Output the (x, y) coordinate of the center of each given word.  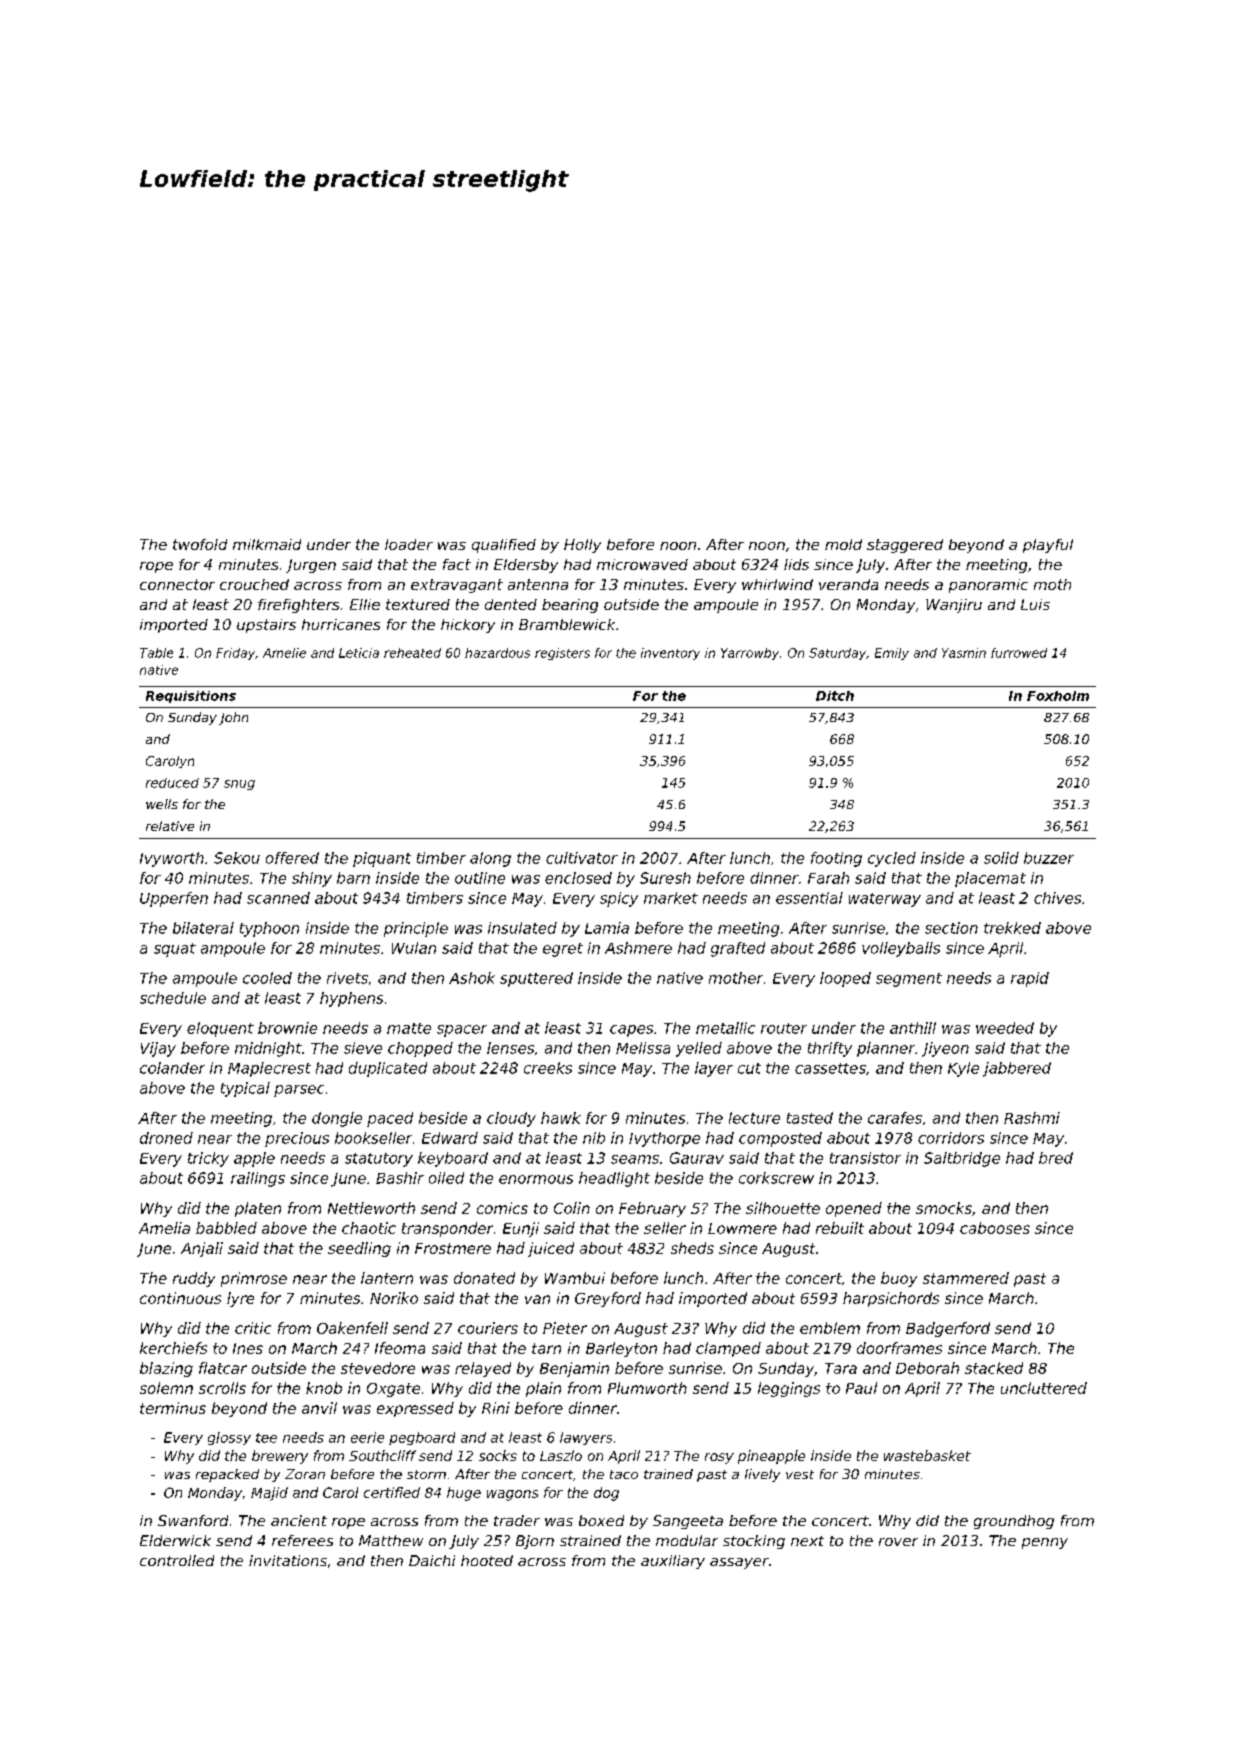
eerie (367, 1437)
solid (1001, 858)
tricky (208, 1159)
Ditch (835, 696)
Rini (496, 1408)
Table (156, 653)
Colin (572, 1208)
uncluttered (1044, 1388)
